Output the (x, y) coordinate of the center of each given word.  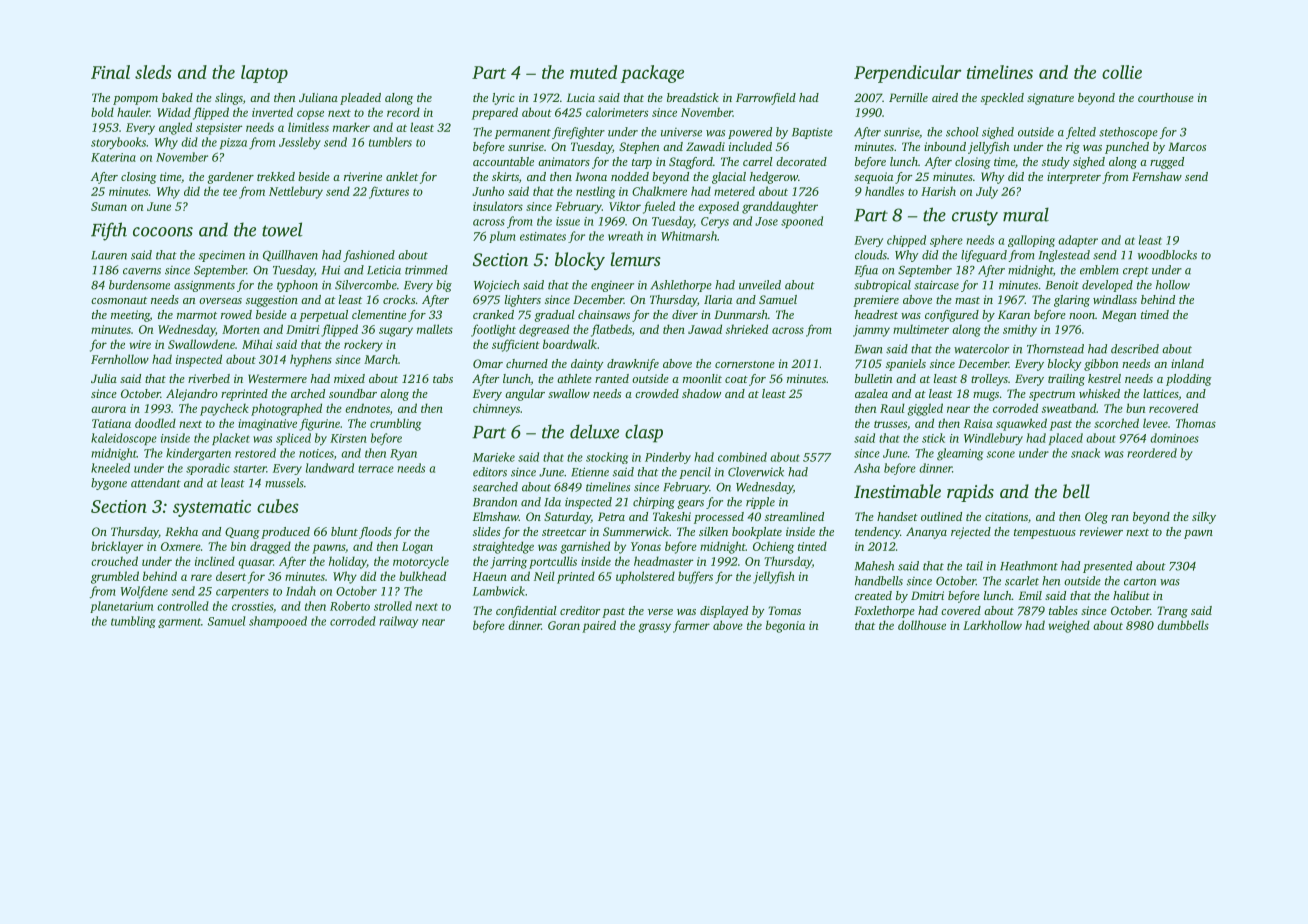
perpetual (323, 316)
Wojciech (497, 286)
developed (1107, 286)
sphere (946, 241)
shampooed (278, 622)
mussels (284, 483)
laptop (264, 74)
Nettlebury (296, 192)
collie (1122, 72)
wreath (625, 236)
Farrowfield (766, 99)
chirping (654, 503)
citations (1006, 516)
